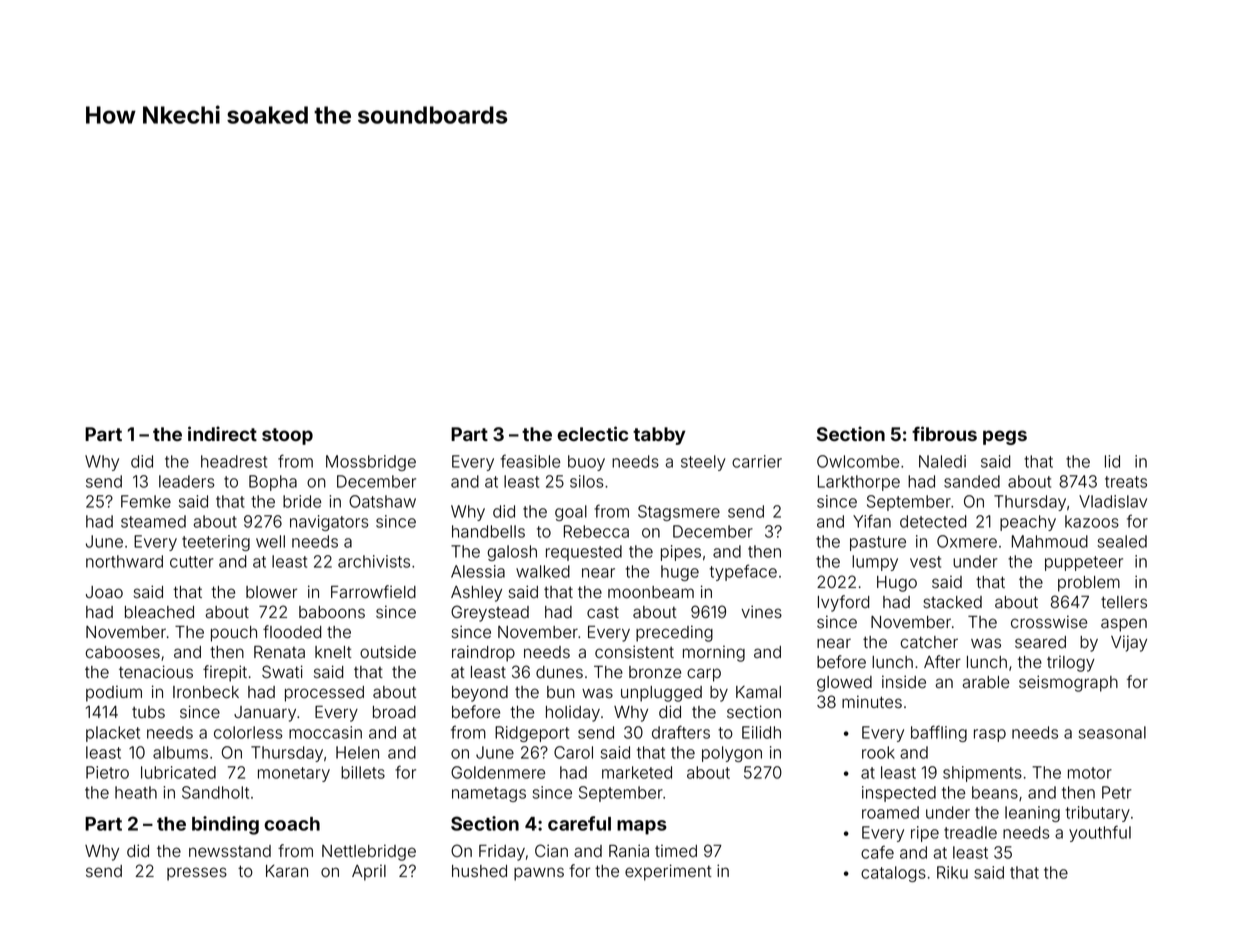 The height and width of the document is (952, 1233). Describe the element at coordinates (287, 436) in the document. I see `stoop` at that location.
